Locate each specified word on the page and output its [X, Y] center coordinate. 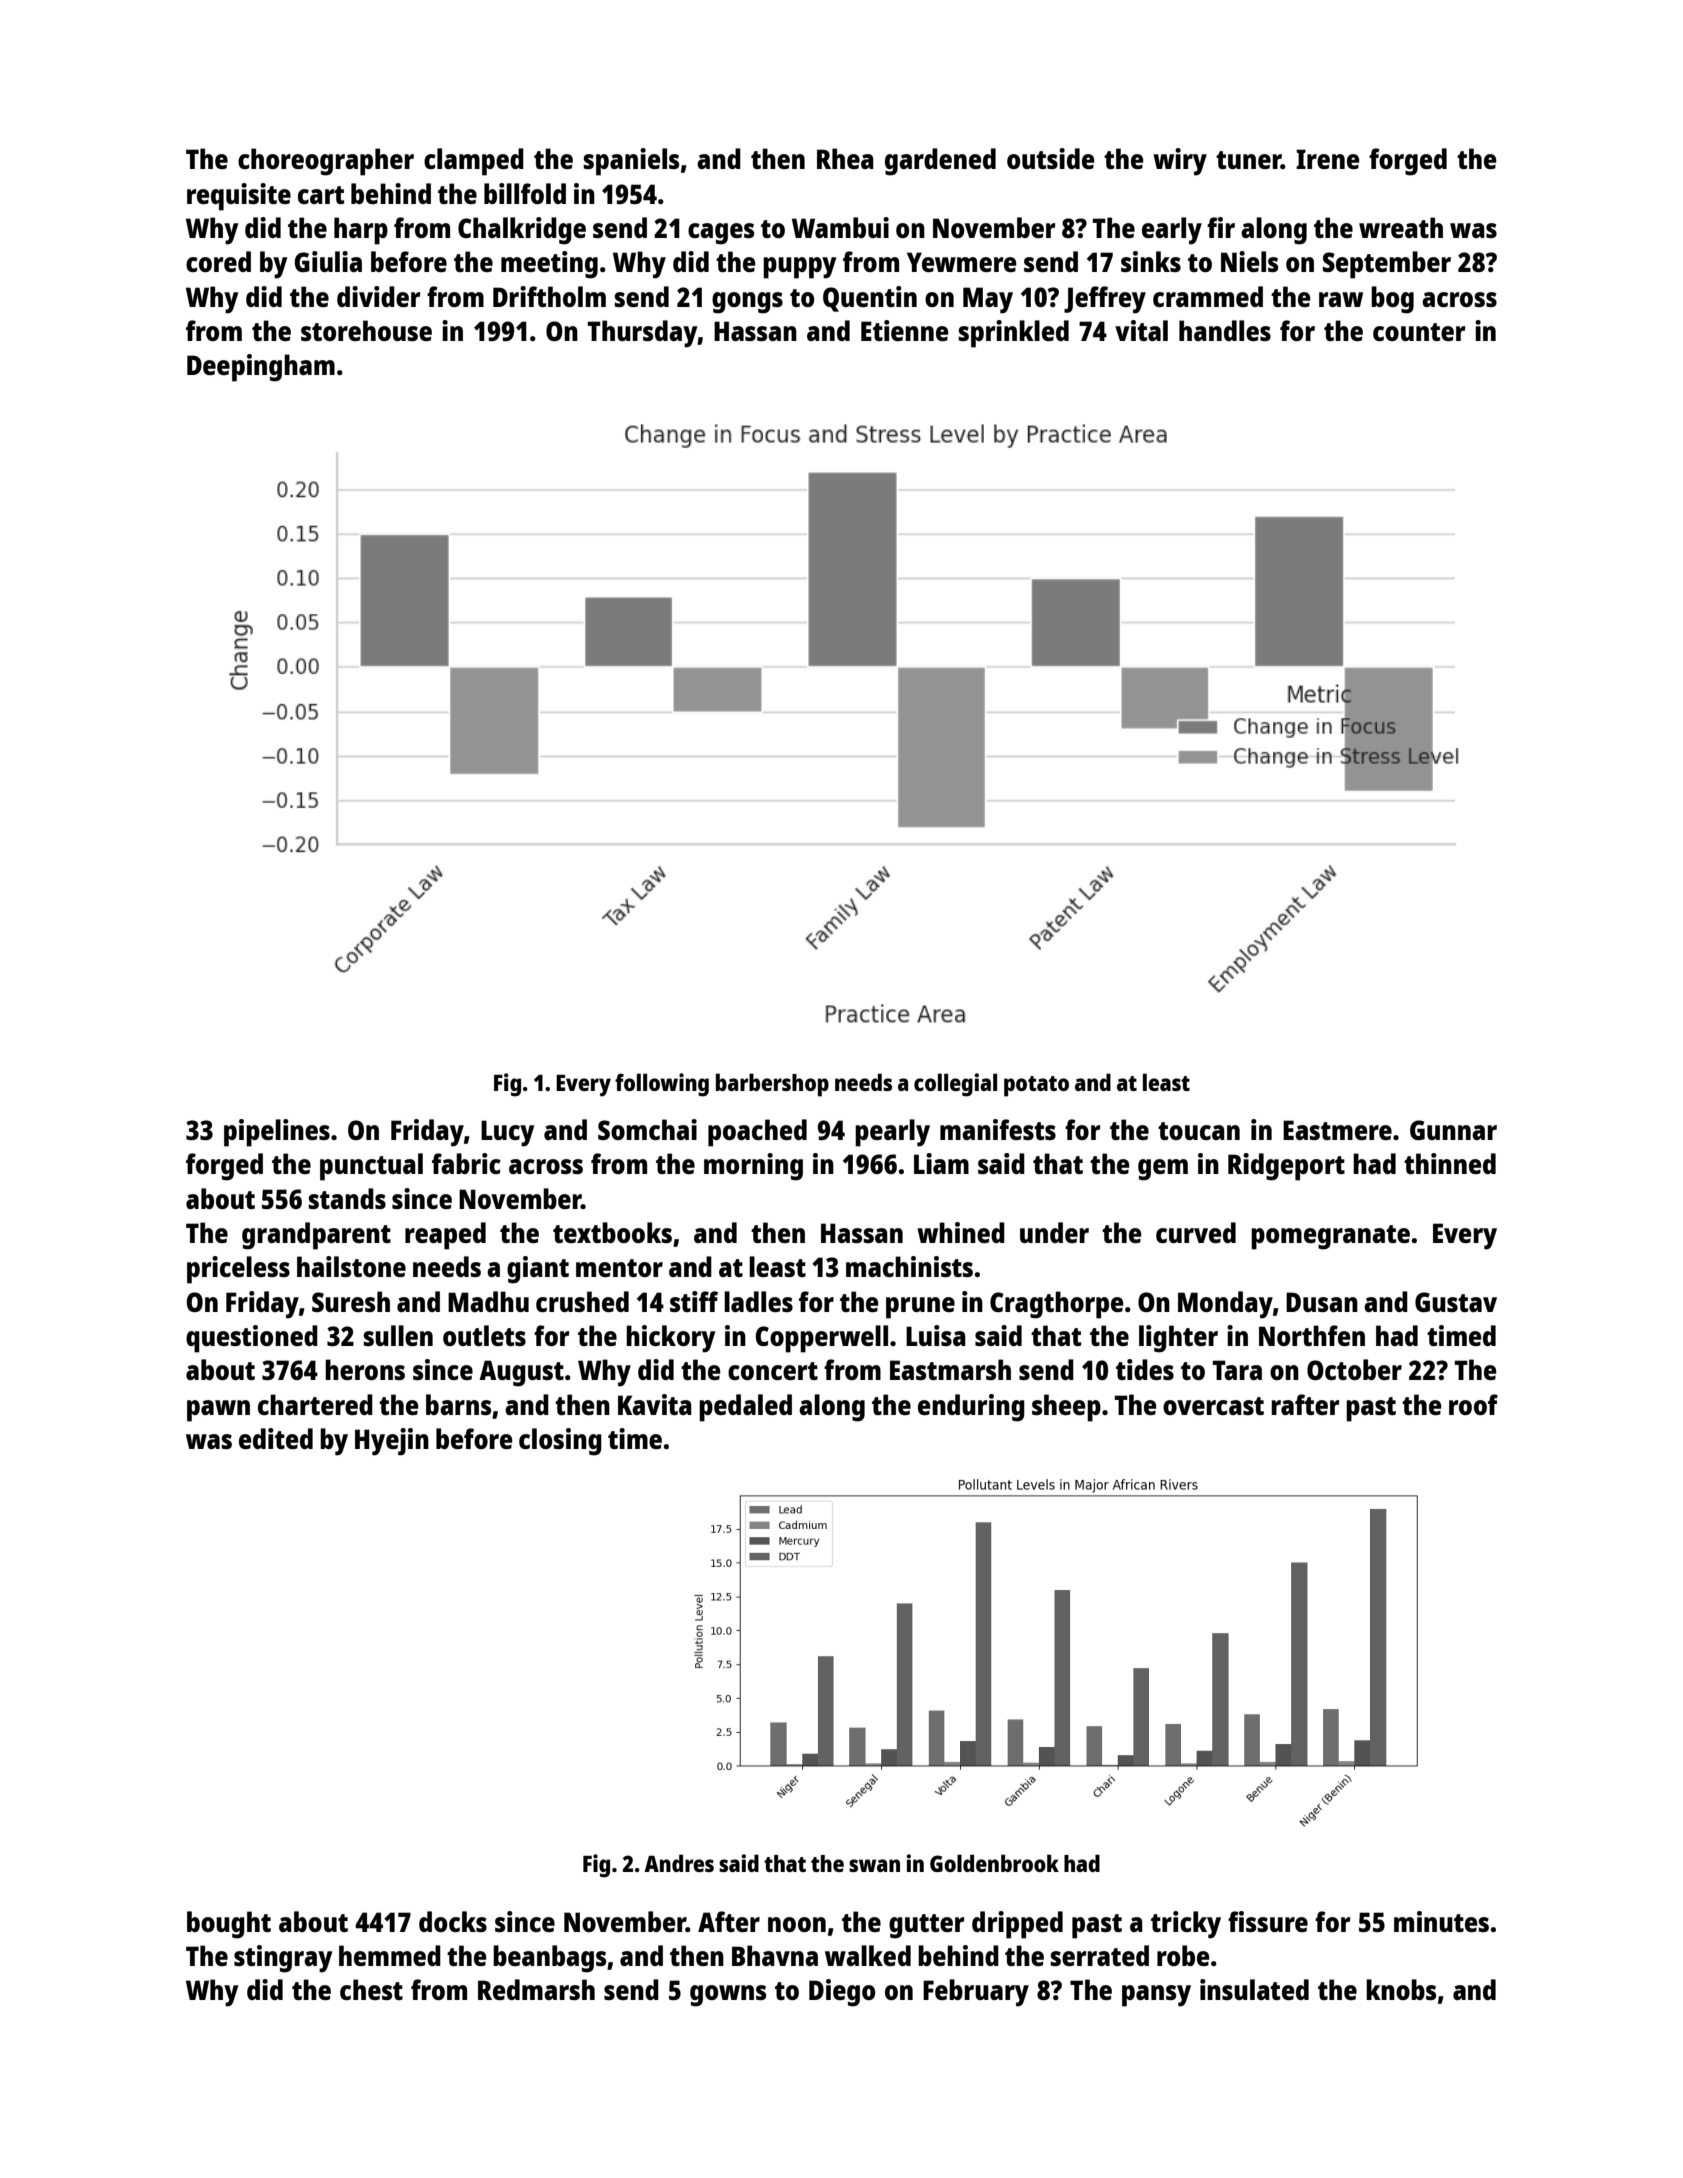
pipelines [277, 1133]
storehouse [366, 330]
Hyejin [392, 1442]
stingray [283, 1959]
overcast [1213, 1406]
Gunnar [1453, 1130]
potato [1036, 1086]
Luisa [936, 1335]
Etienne [904, 330]
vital [1141, 330]
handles [1225, 330]
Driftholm [549, 296]
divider [378, 296]
